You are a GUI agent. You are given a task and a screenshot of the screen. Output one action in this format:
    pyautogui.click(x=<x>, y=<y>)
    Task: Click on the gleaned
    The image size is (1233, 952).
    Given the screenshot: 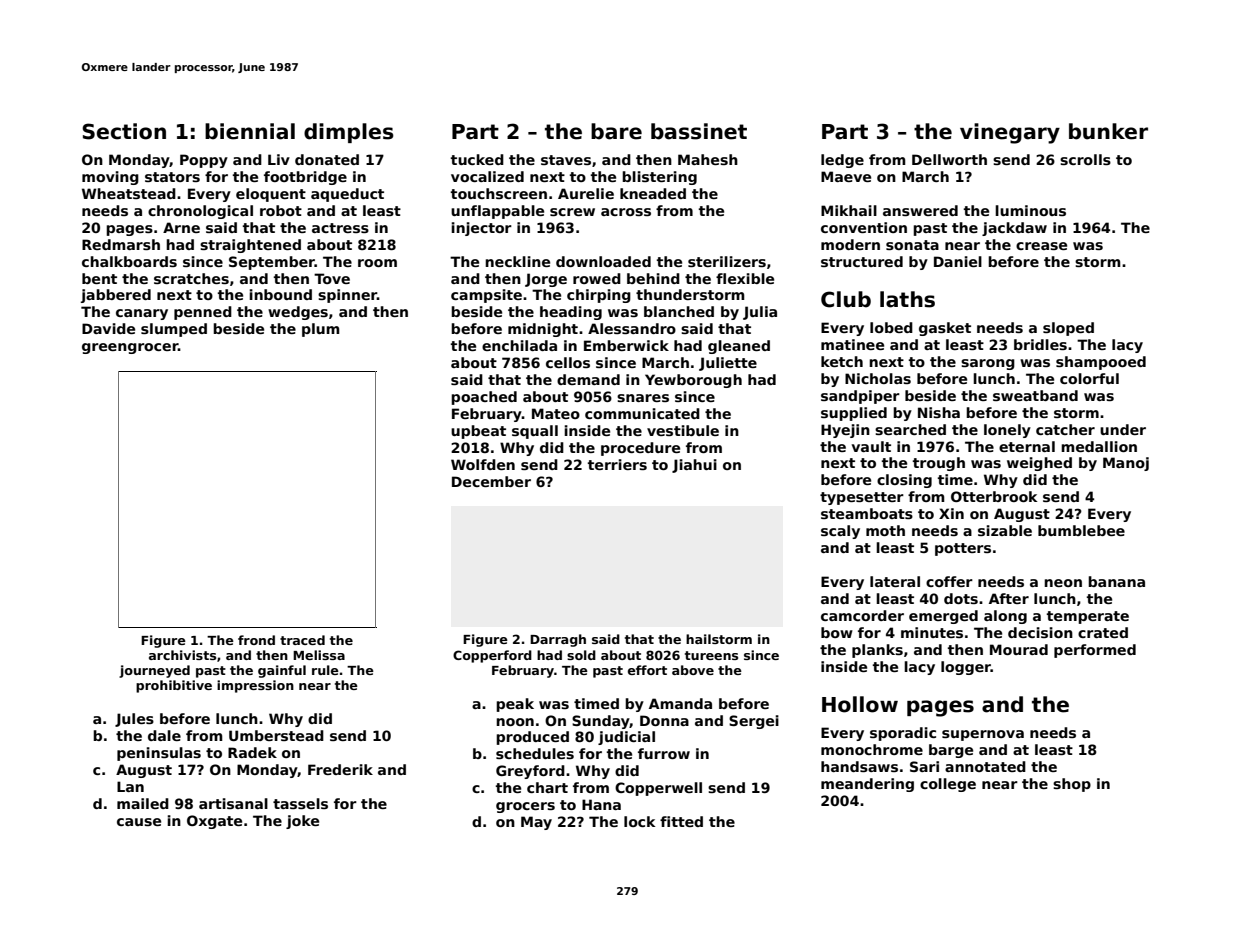 What is the action you would take?
    pyautogui.click(x=739, y=347)
